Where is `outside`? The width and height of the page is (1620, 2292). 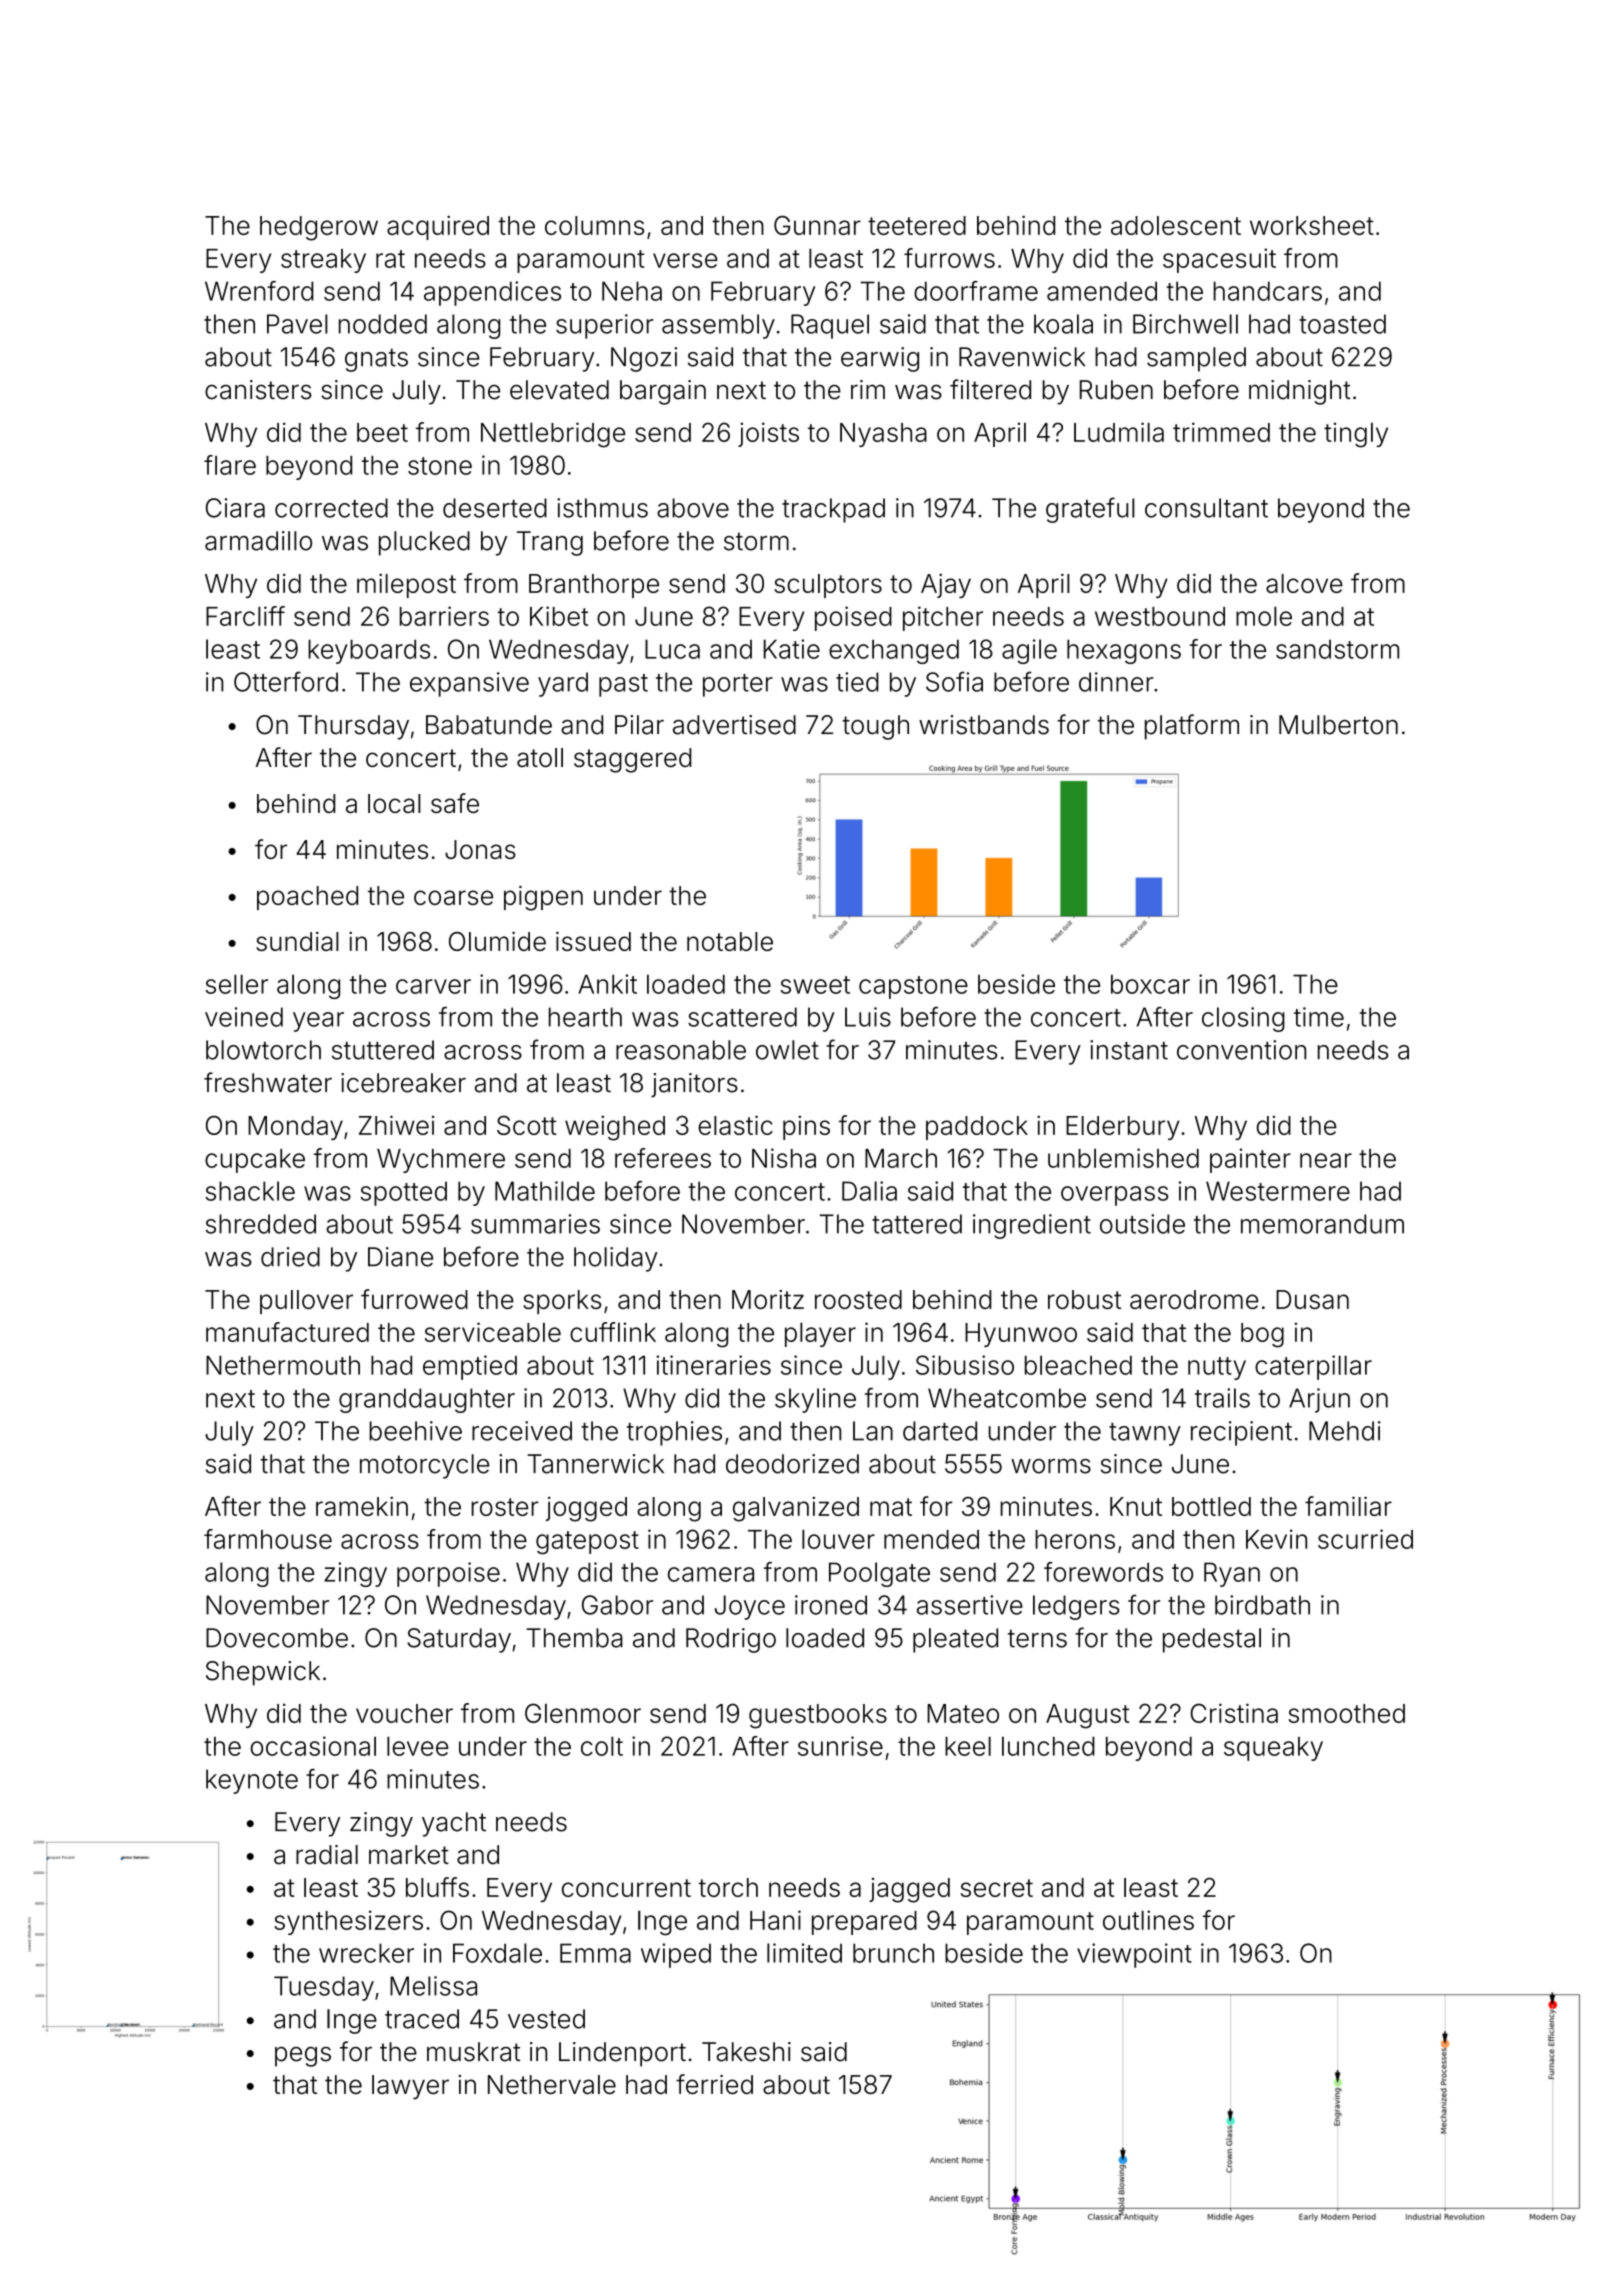 outside is located at coordinates (1142, 1224).
